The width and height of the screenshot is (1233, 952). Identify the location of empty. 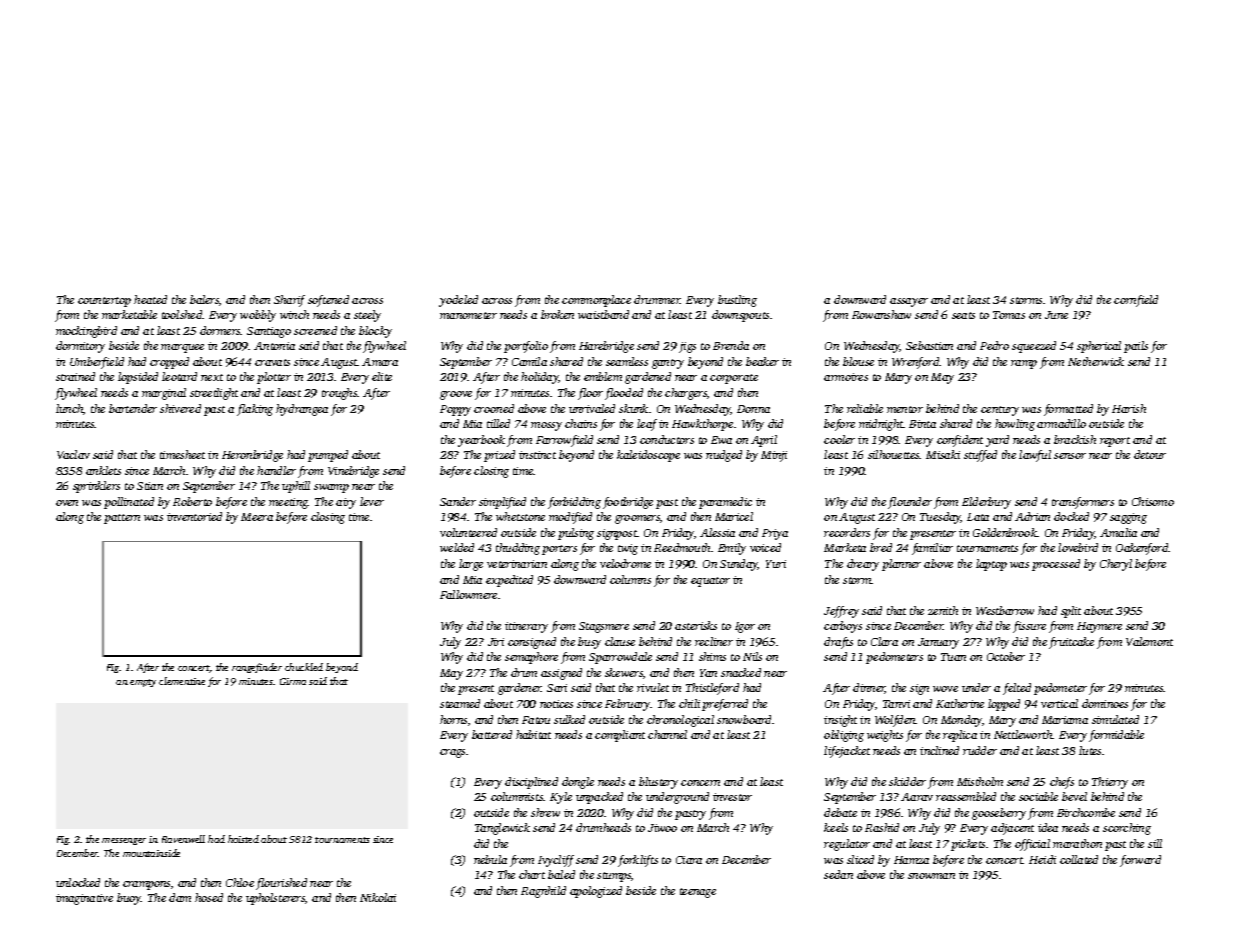
(143, 683).
